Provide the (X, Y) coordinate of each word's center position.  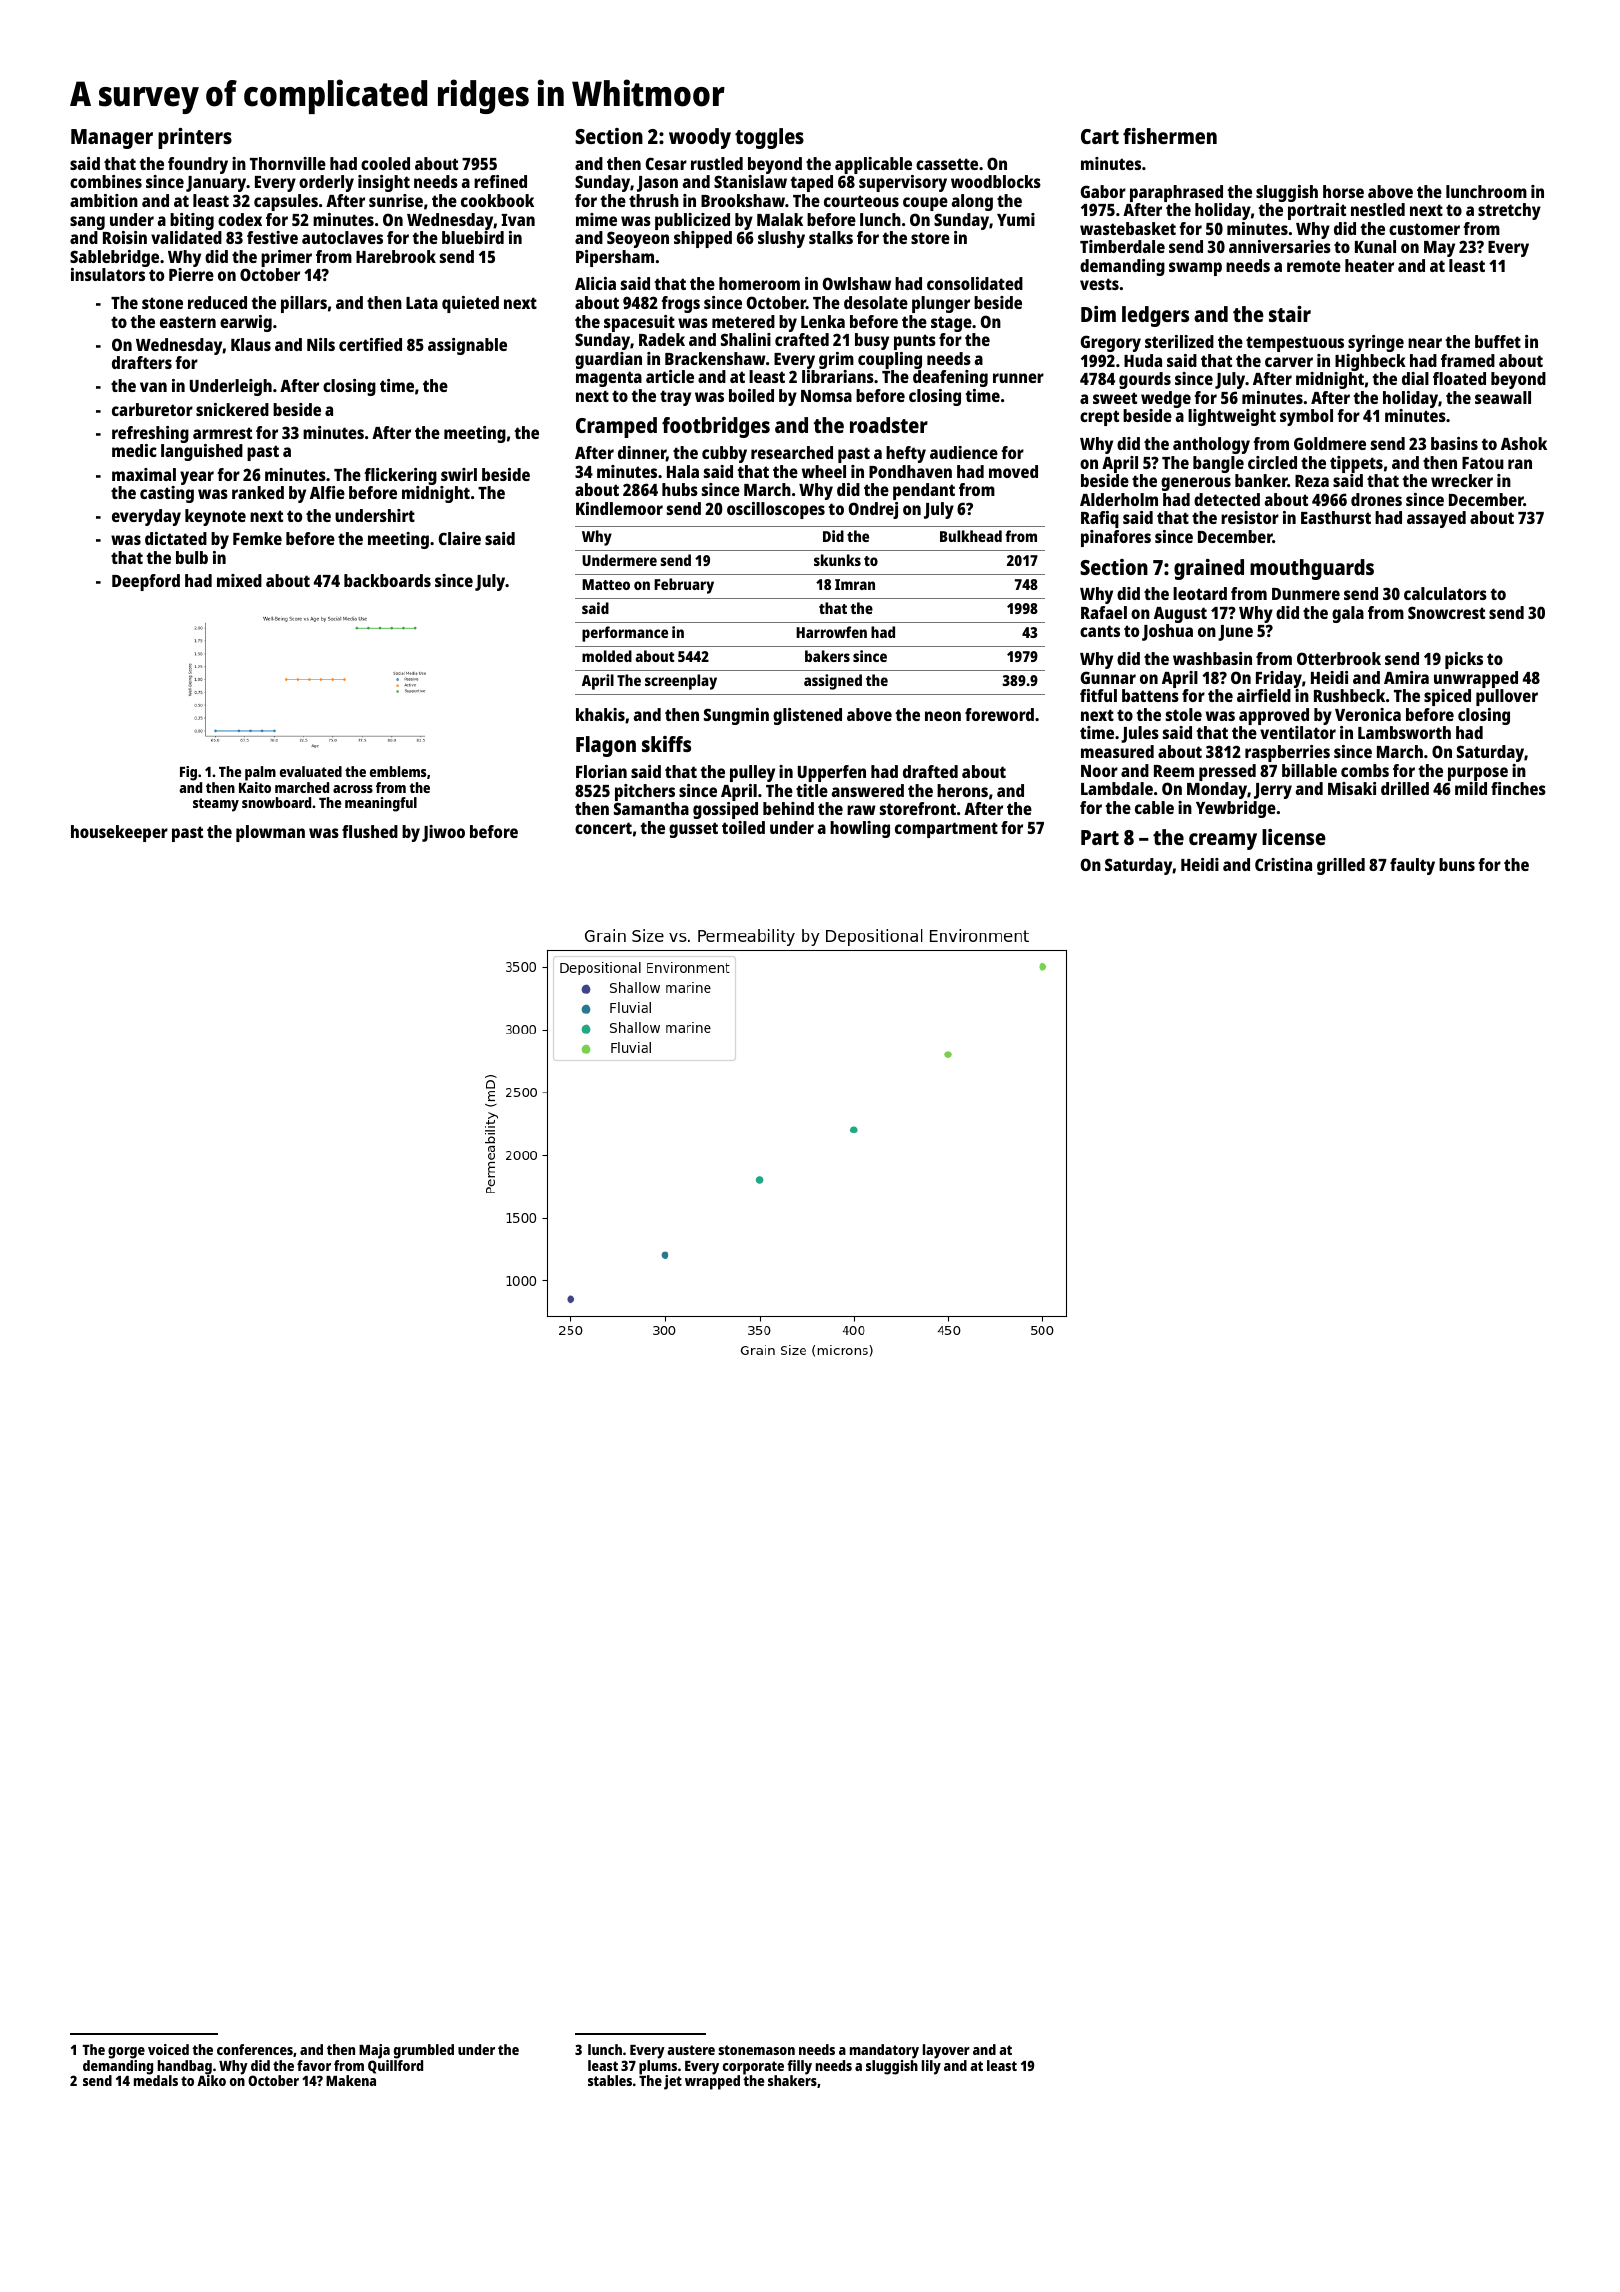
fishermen (1170, 136)
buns (1457, 864)
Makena (351, 2080)
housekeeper (119, 833)
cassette (947, 164)
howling (860, 829)
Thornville (288, 163)
